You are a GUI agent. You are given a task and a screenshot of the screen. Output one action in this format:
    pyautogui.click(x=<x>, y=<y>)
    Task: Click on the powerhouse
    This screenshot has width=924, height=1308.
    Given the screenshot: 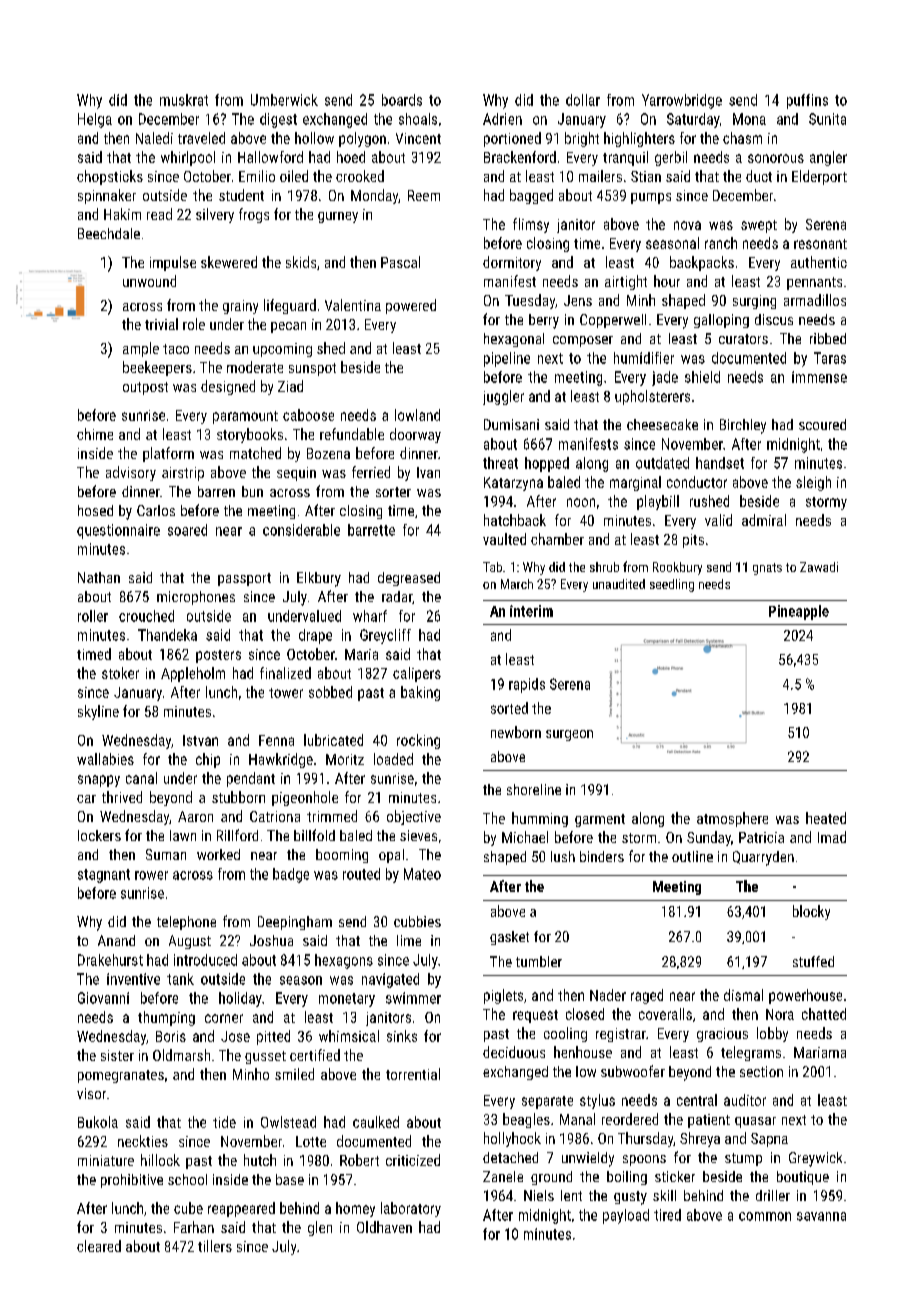 What is the action you would take?
    pyautogui.click(x=805, y=996)
